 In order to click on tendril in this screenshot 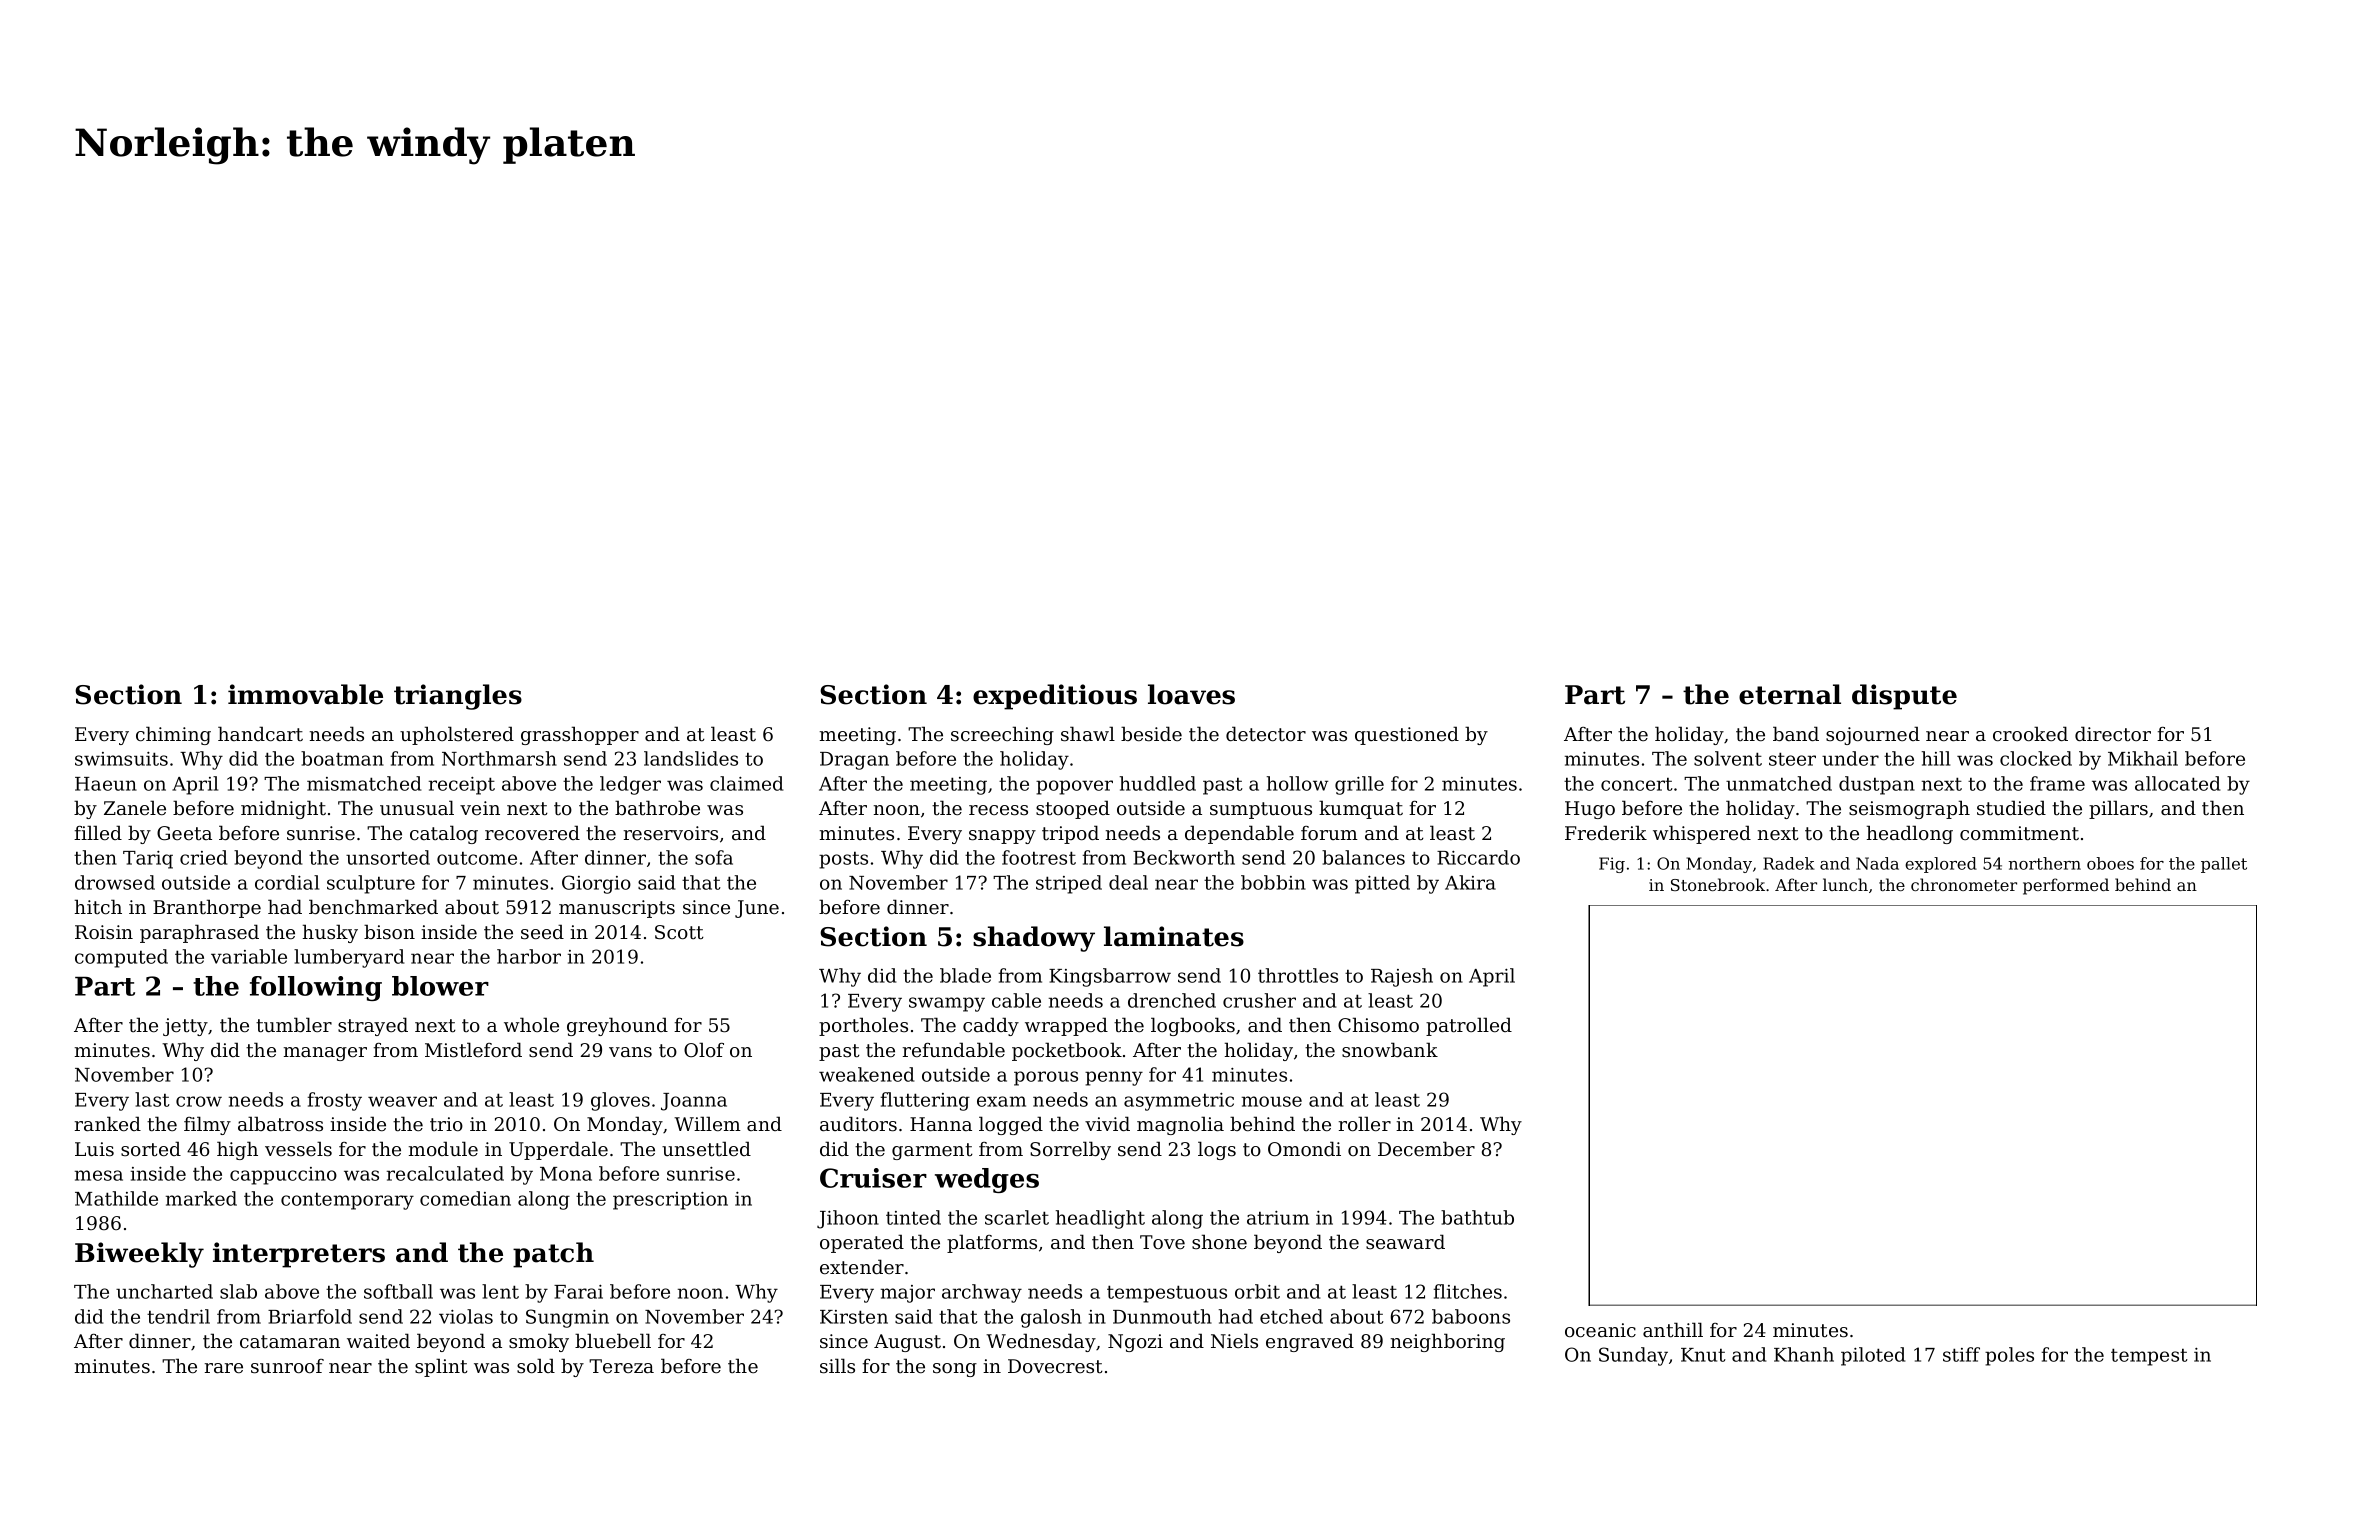, I will do `click(178, 1316)`.
